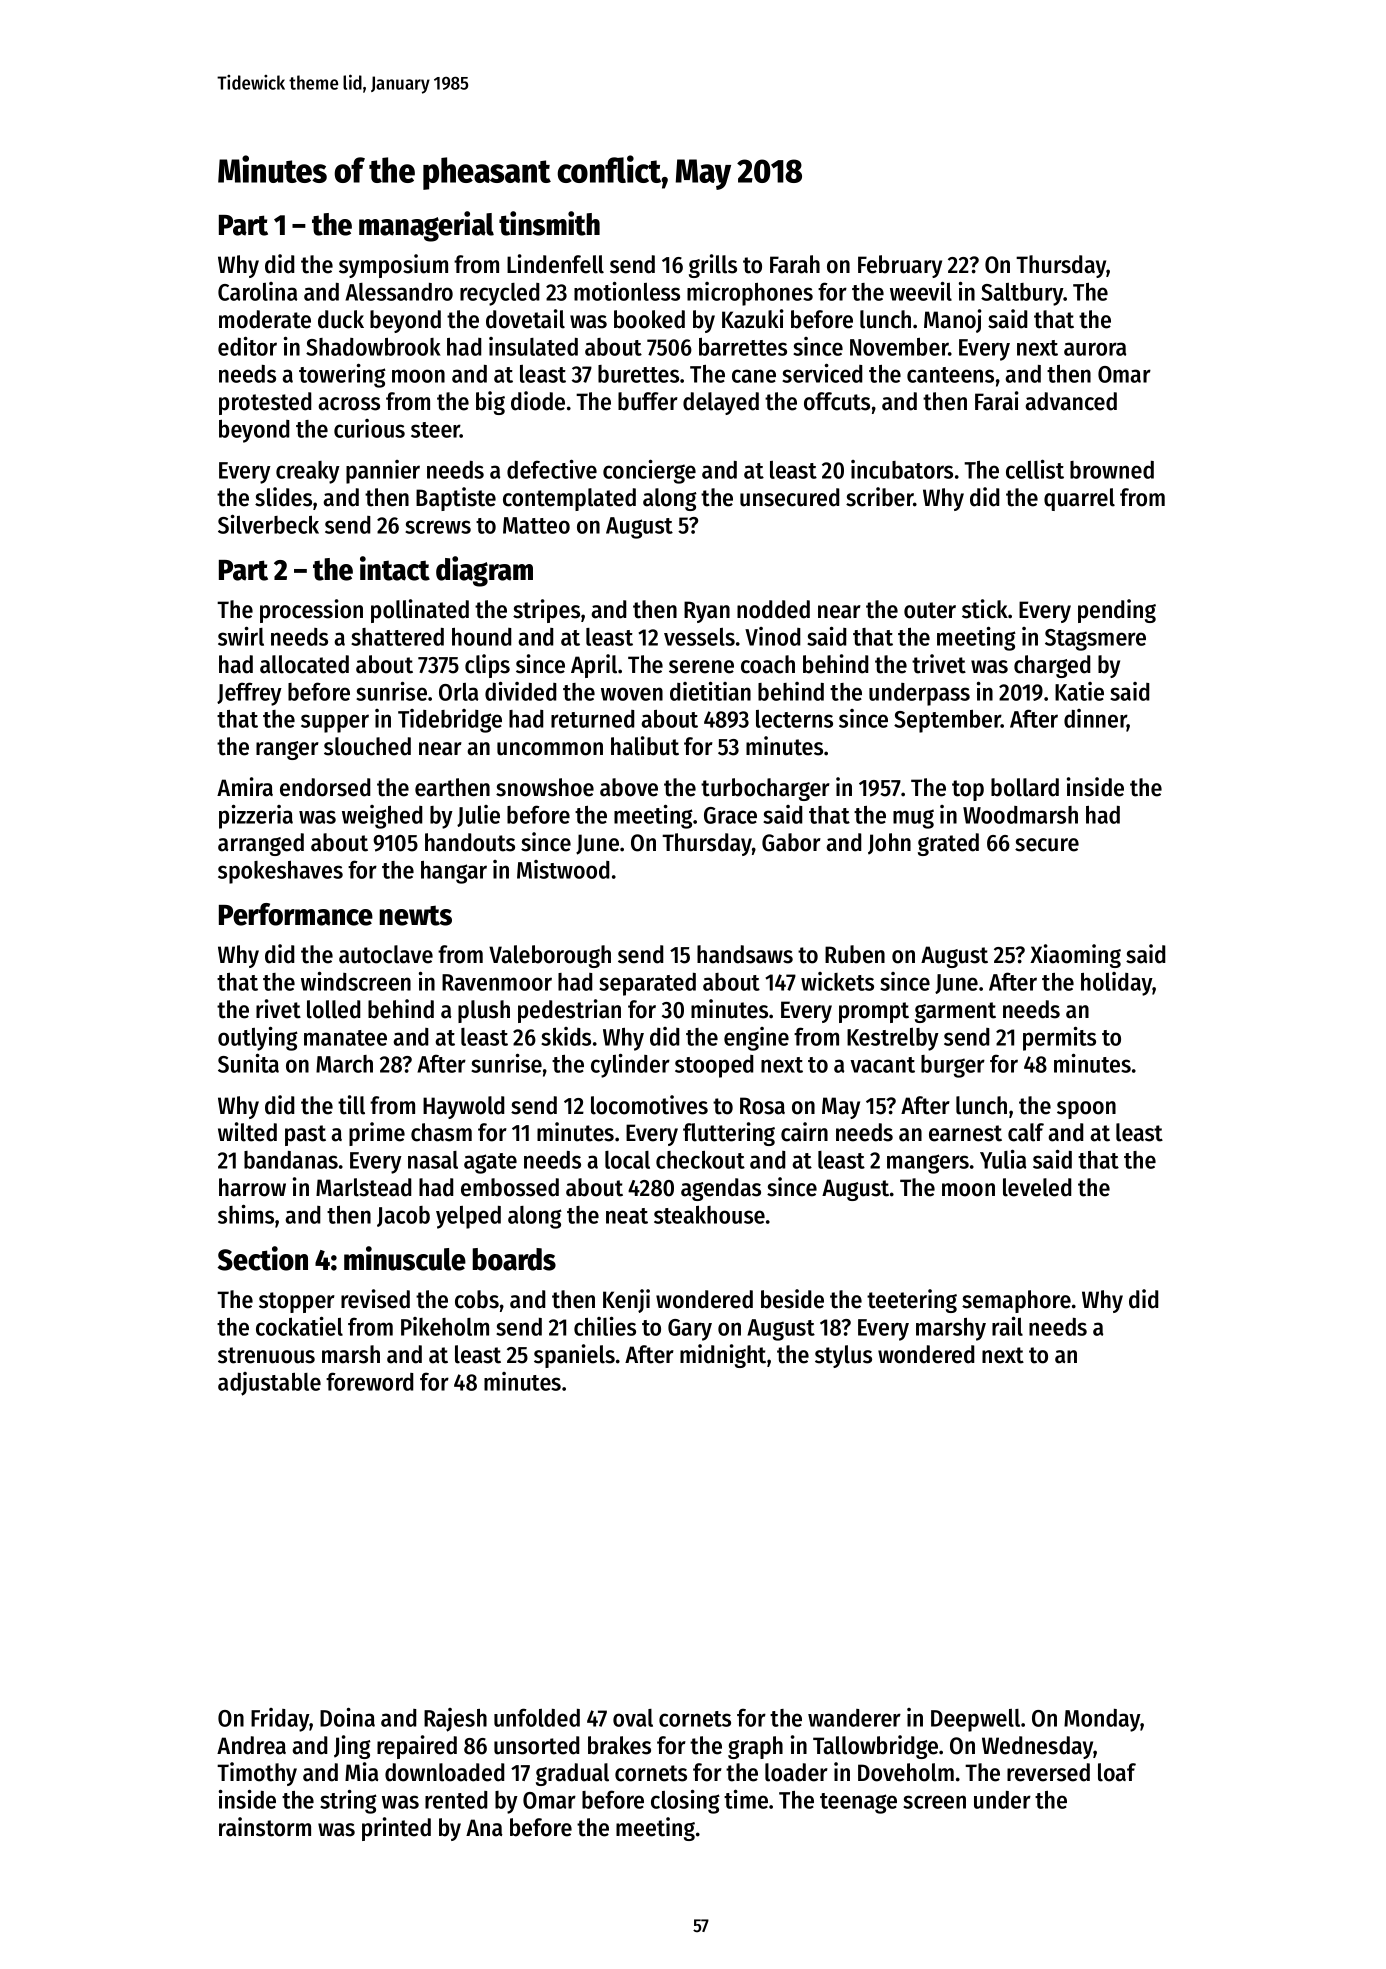 This image has width=1386, height=1969. I want to click on buffer, so click(648, 401).
